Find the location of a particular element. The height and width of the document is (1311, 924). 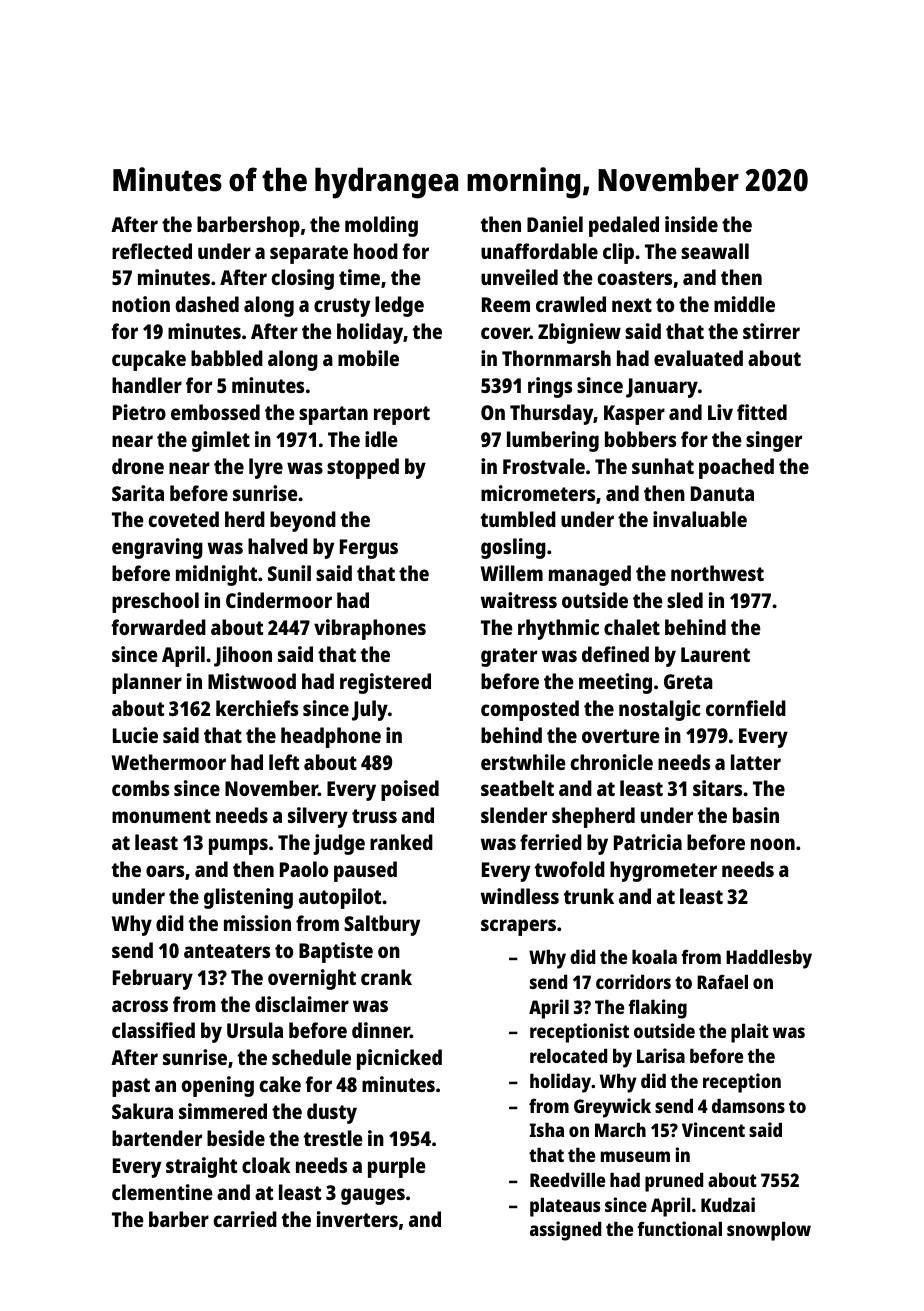

vibraphones is located at coordinates (370, 629).
